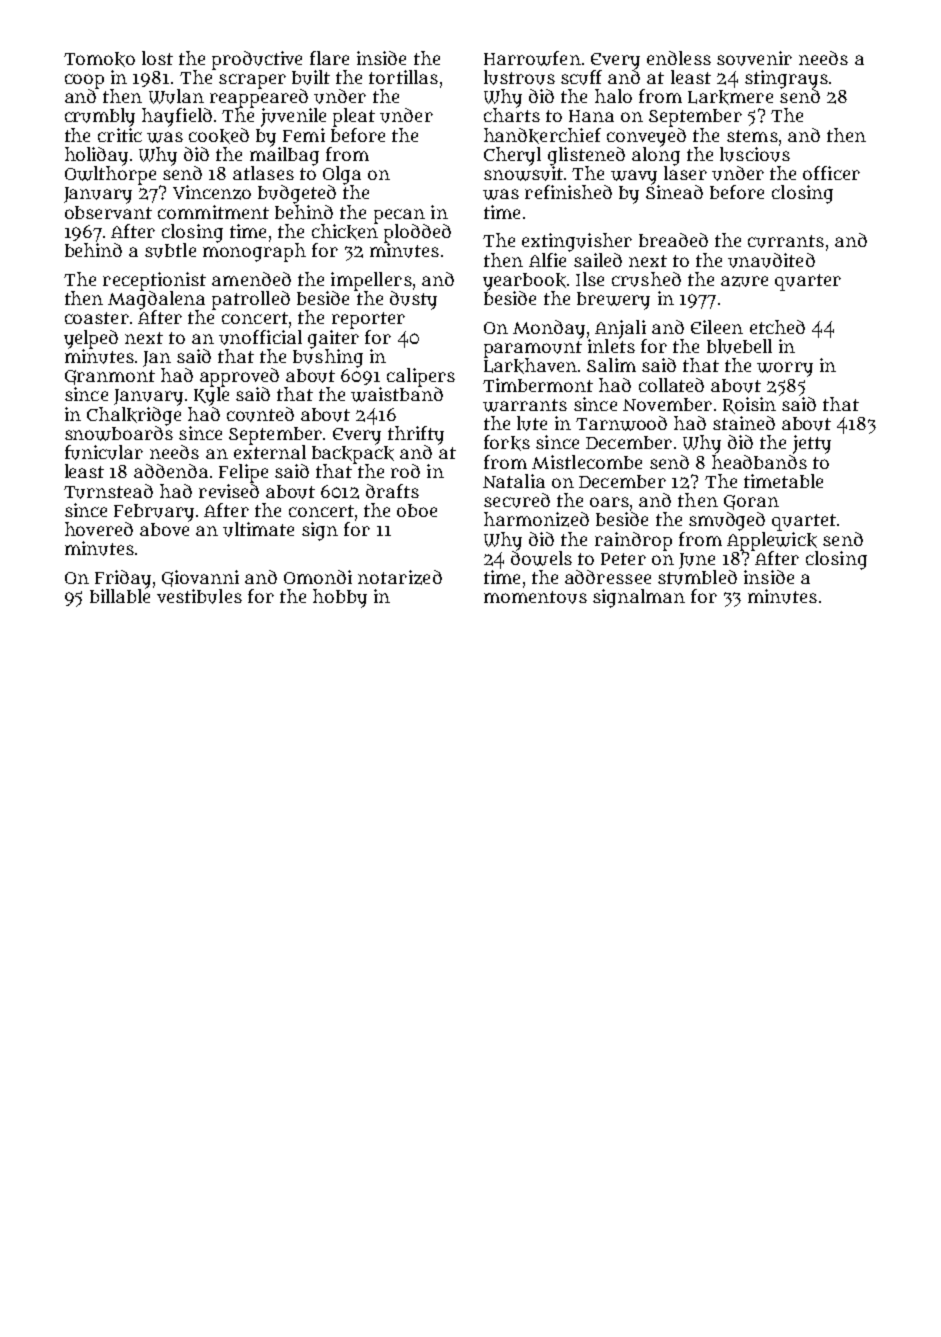 The width and height of the screenshot is (941, 1337). What do you see at coordinates (611, 365) in the screenshot?
I see `Salim` at bounding box center [611, 365].
